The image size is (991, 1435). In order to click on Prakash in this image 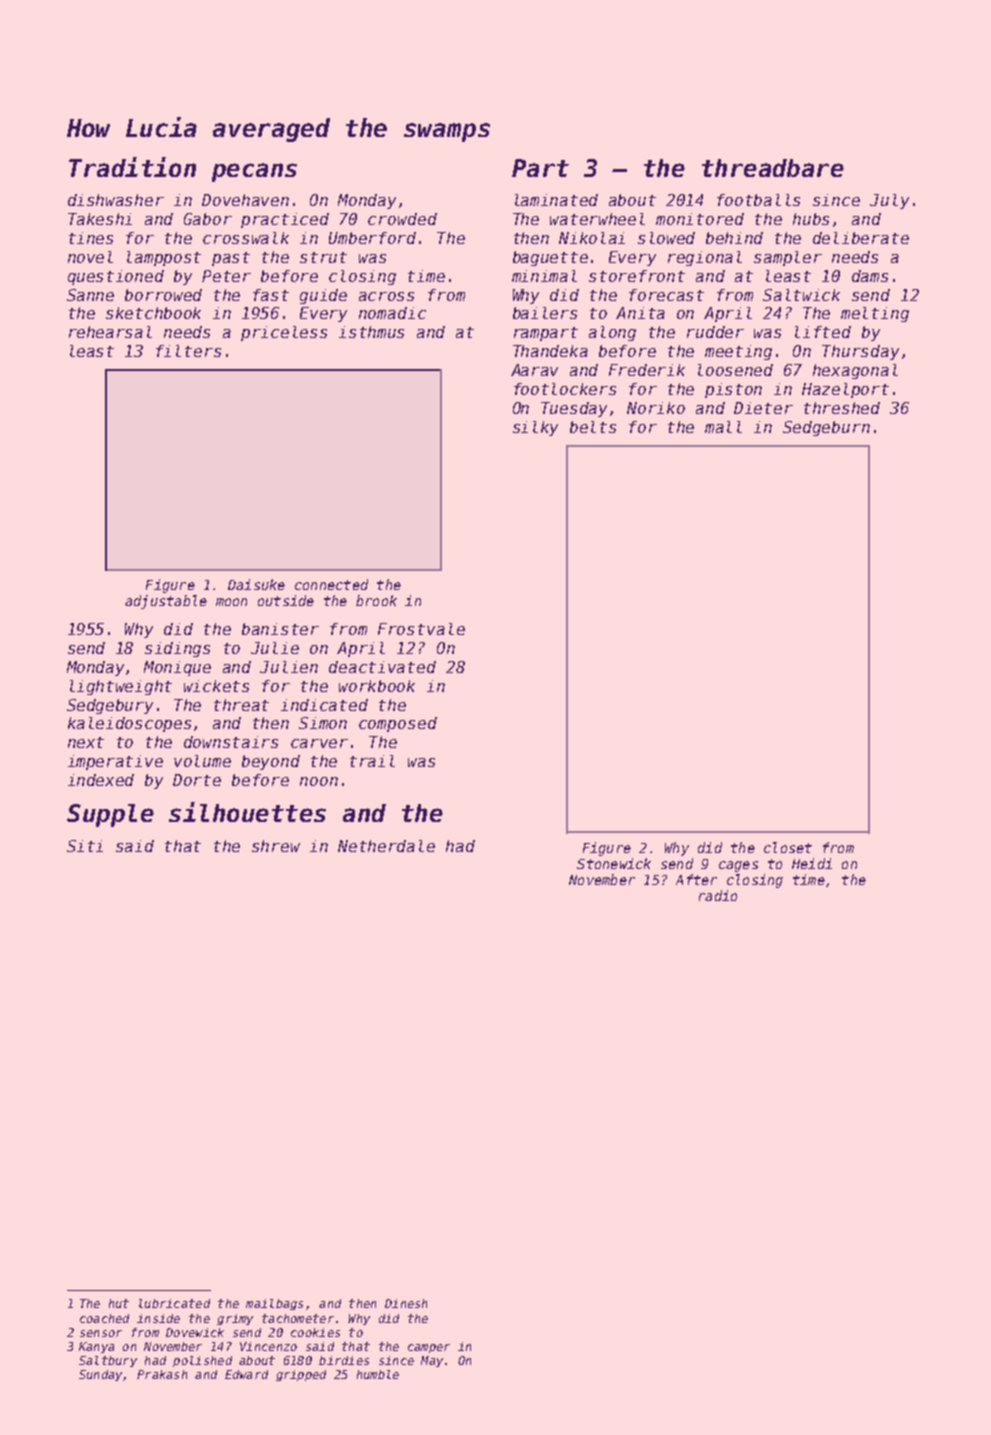, I will do `click(162, 1374)`.
